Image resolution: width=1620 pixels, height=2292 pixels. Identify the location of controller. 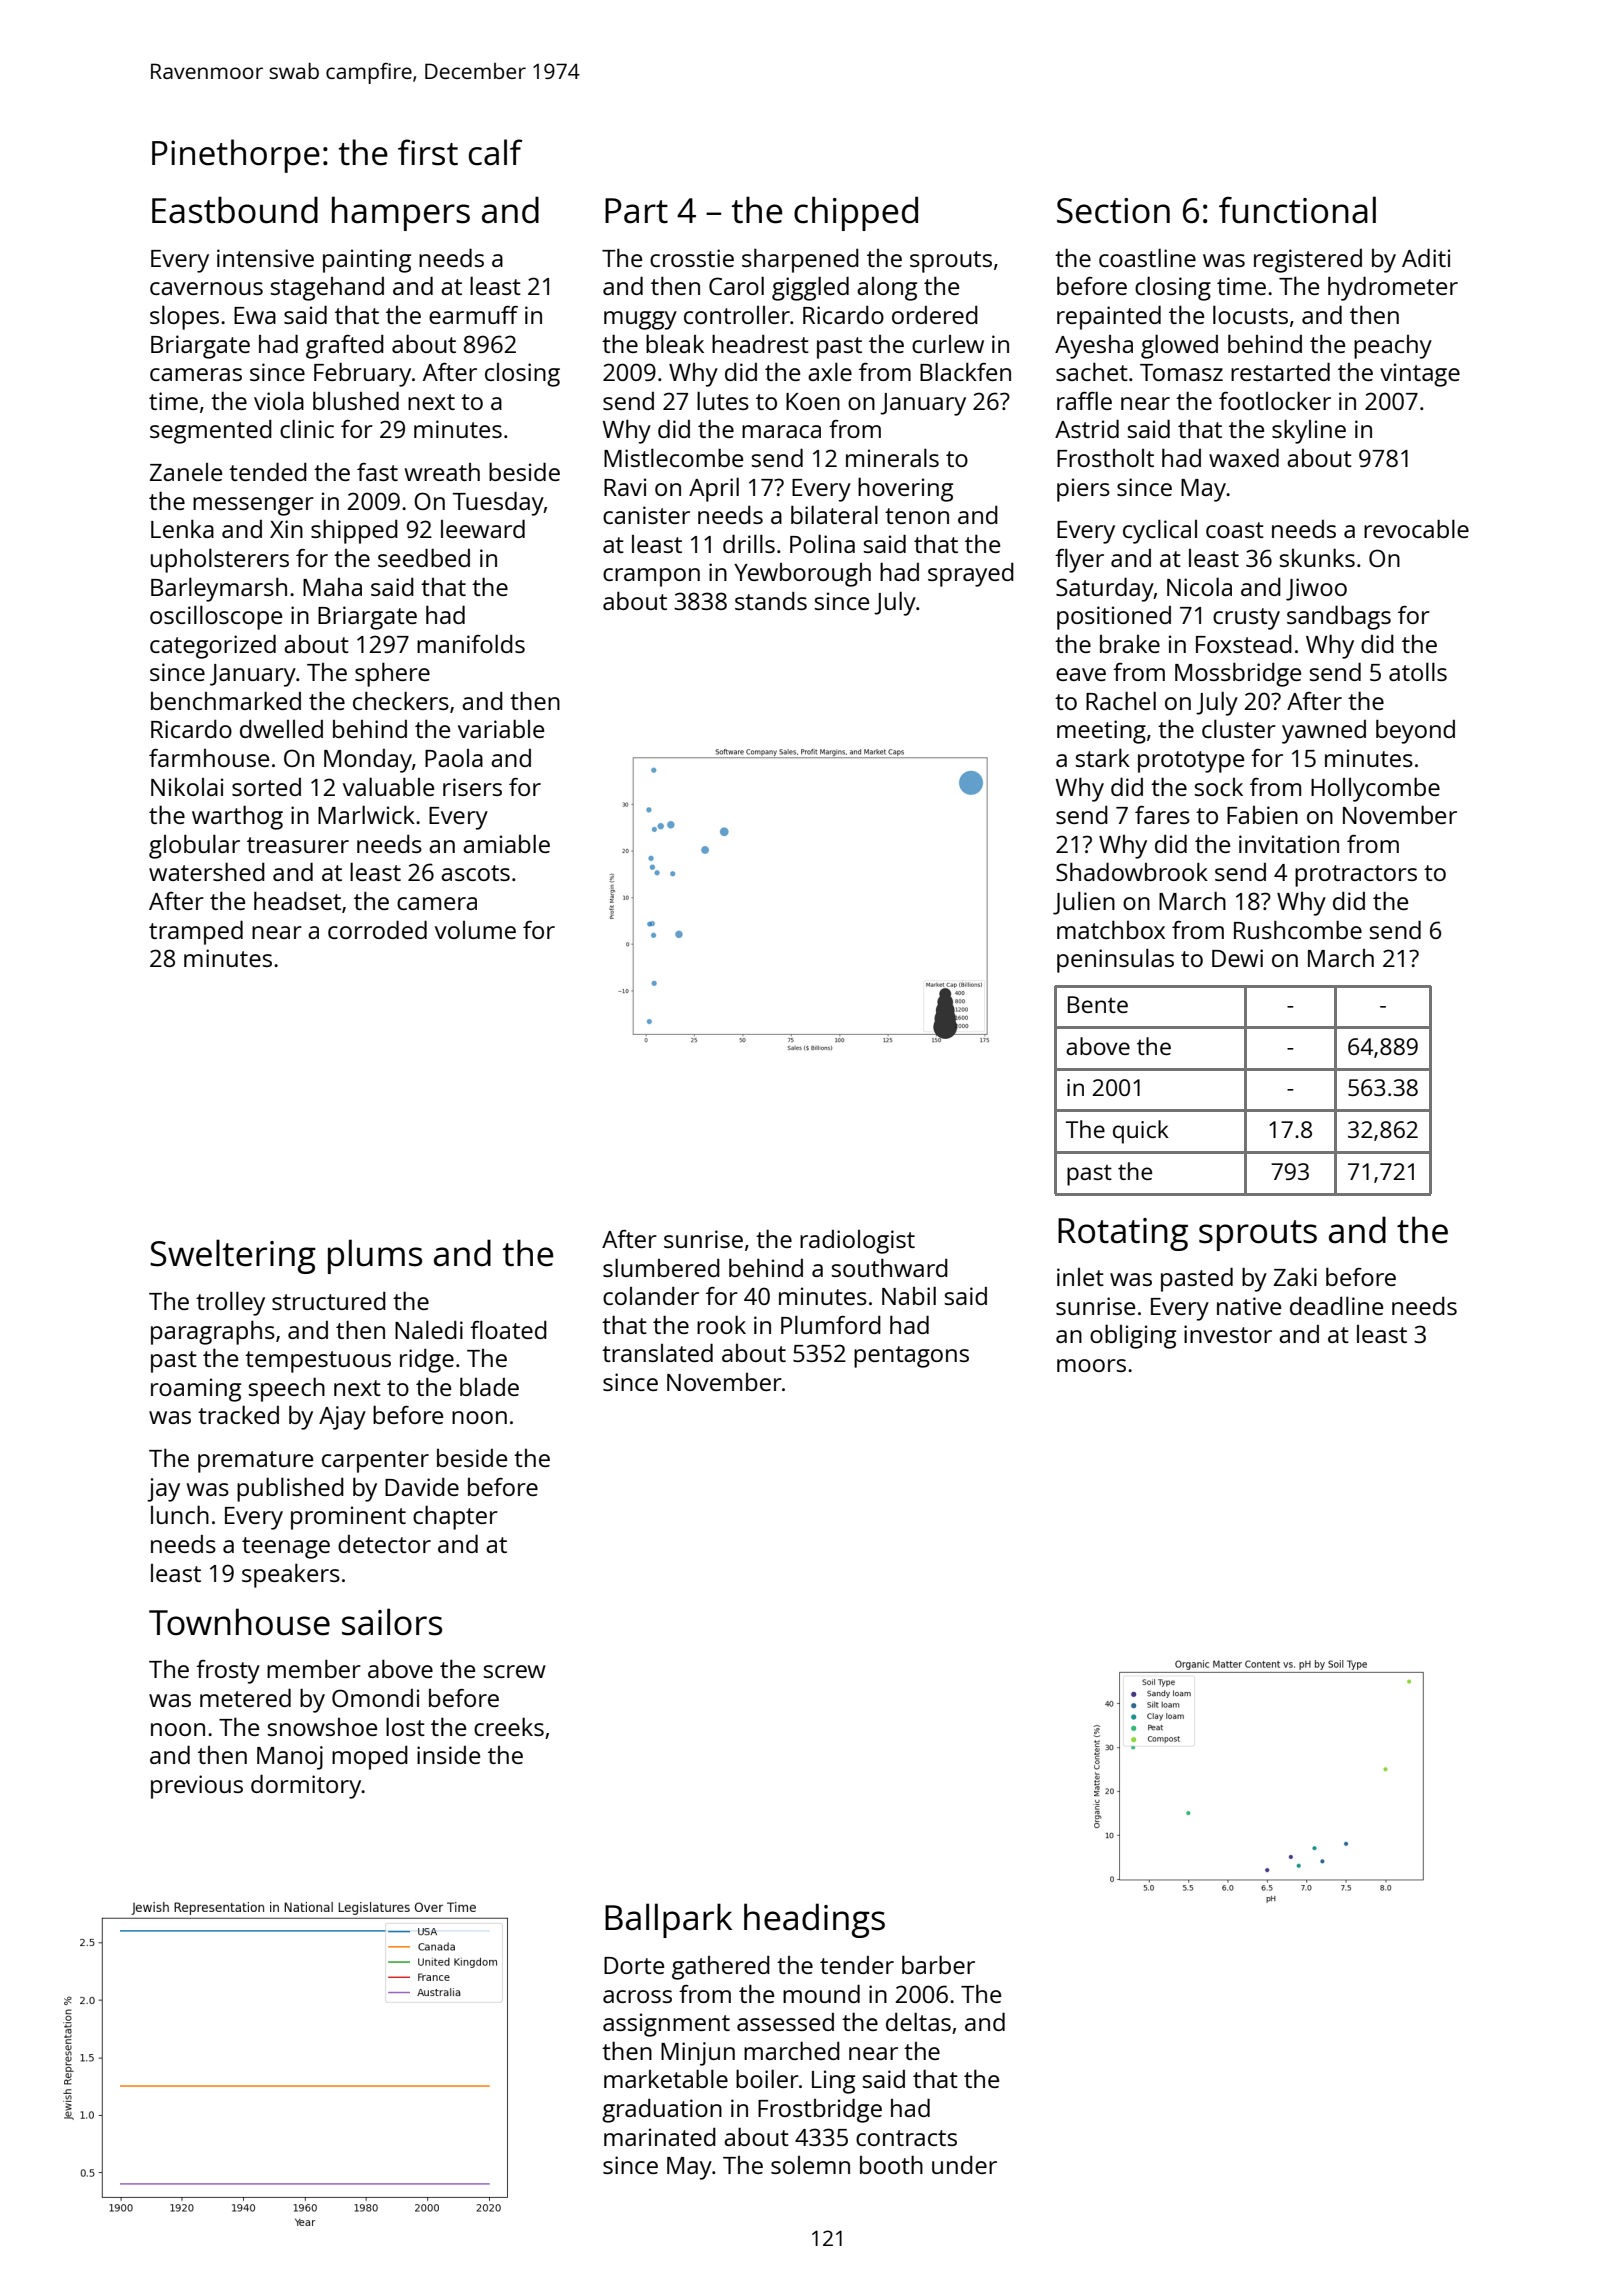
(737, 315).
